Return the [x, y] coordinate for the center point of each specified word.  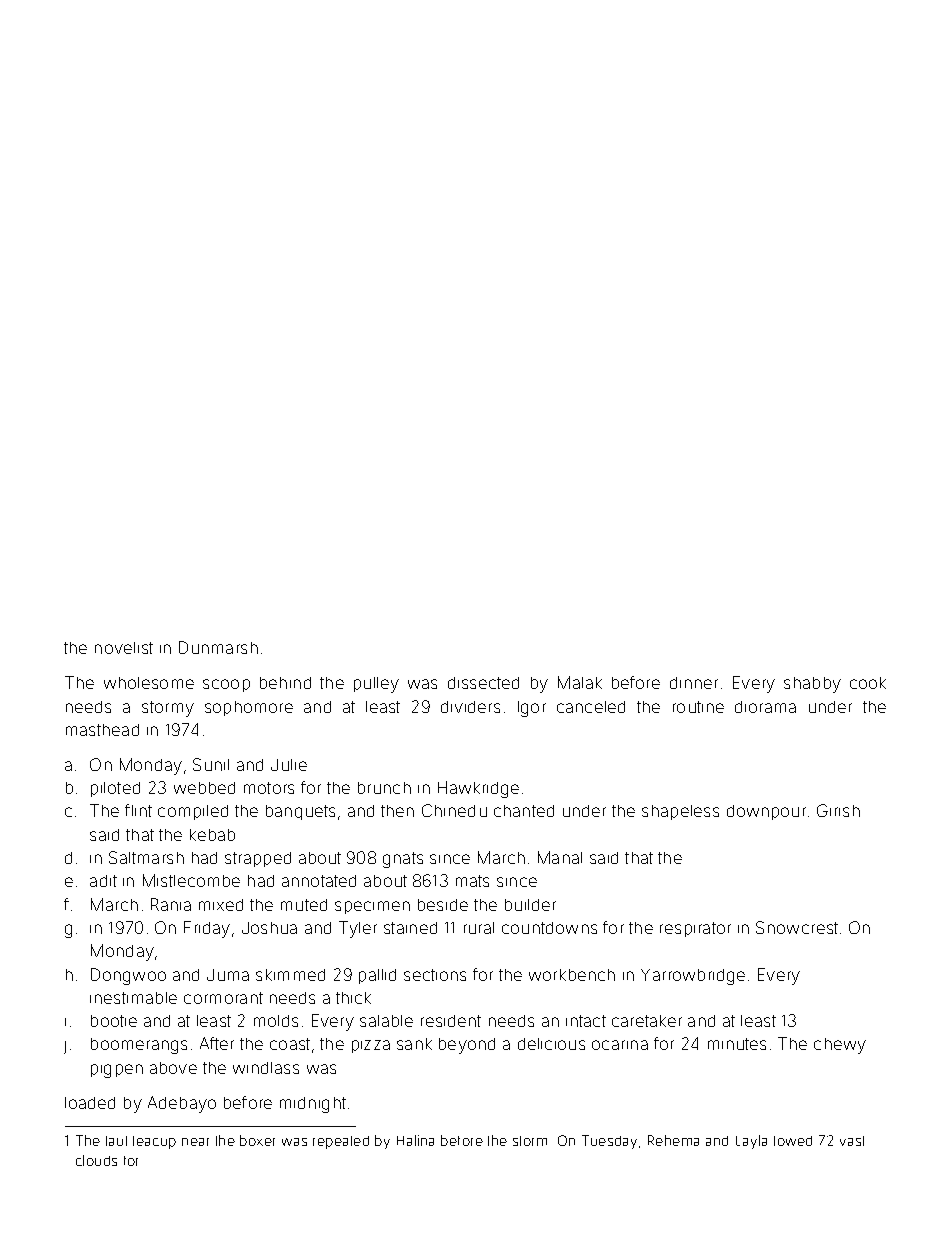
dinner [694, 683]
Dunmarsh [218, 647]
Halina [415, 1140]
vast [852, 1141]
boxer [257, 1140]
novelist [124, 648]
